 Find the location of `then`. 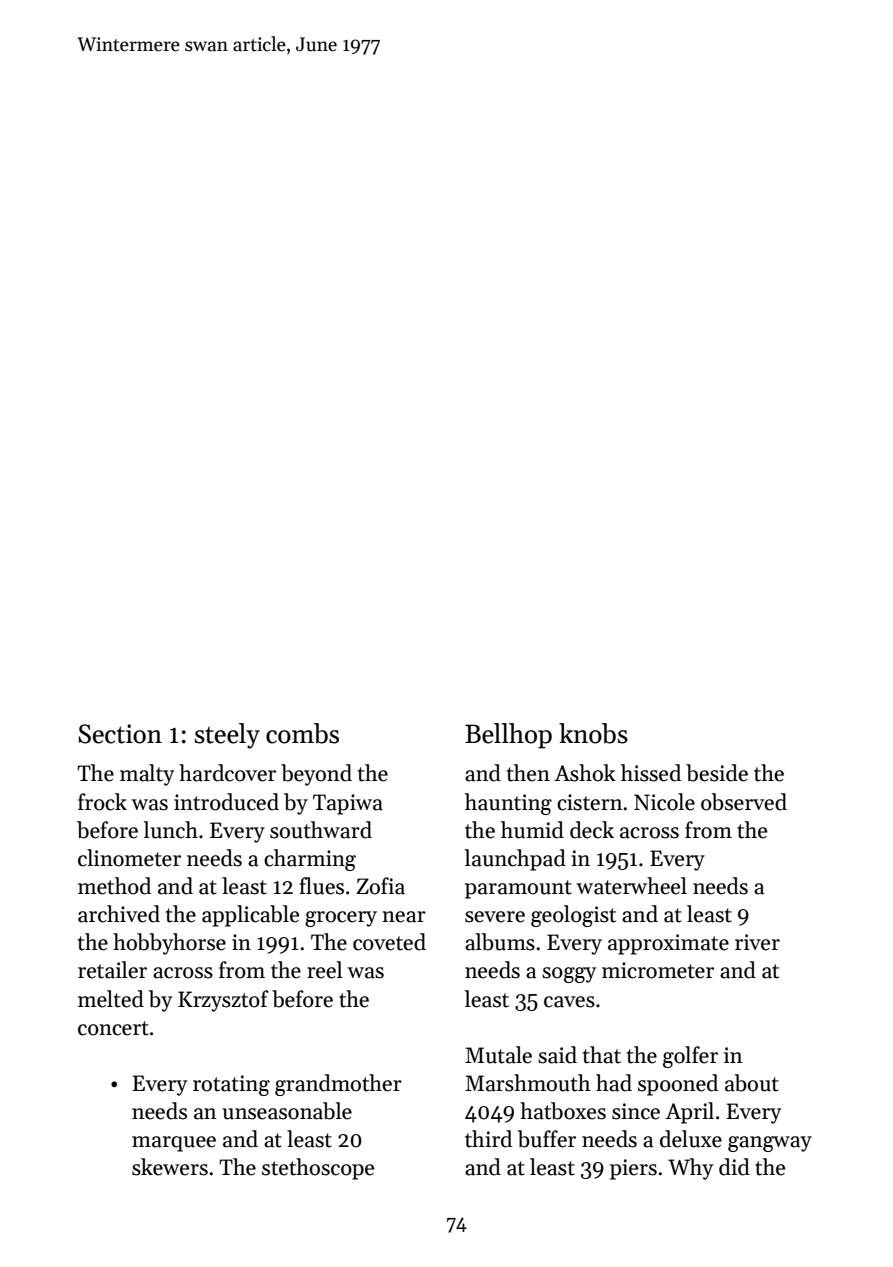

then is located at coordinates (528, 773).
